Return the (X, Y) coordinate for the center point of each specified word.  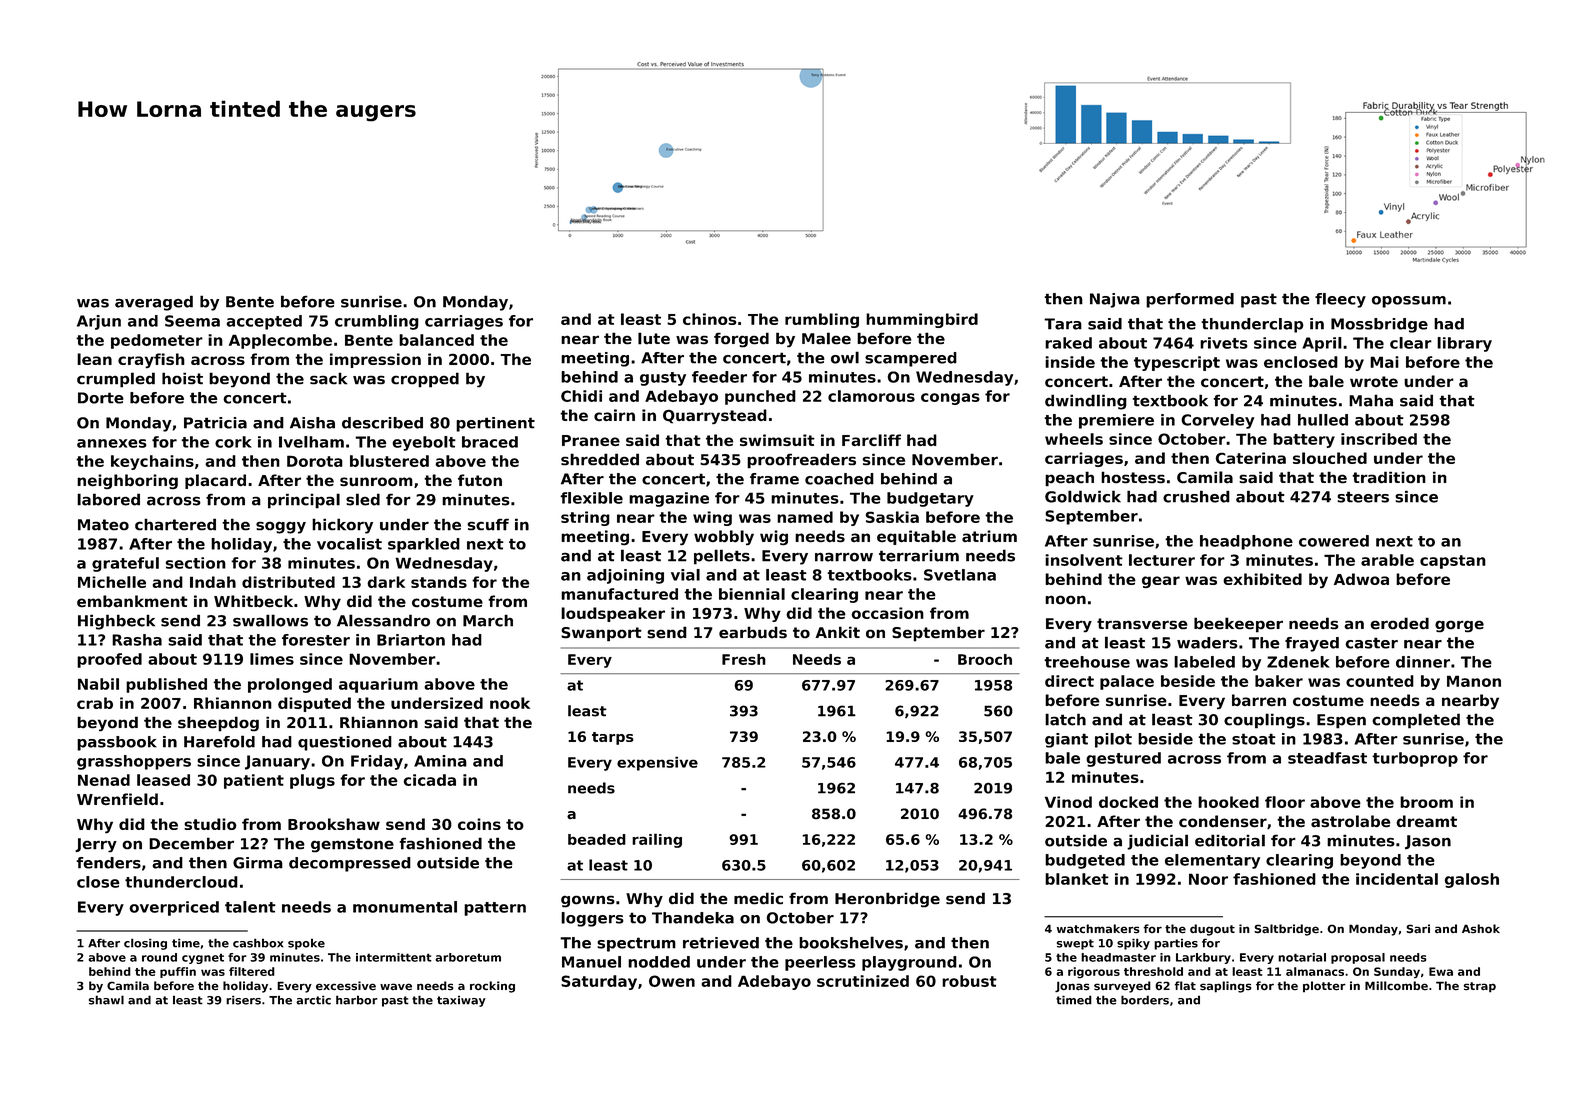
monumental (405, 907)
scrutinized (863, 981)
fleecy (1340, 300)
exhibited (1262, 579)
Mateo (103, 525)
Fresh (744, 659)
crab (95, 703)
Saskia (892, 517)
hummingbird (922, 320)
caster (1371, 643)
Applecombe (280, 341)
